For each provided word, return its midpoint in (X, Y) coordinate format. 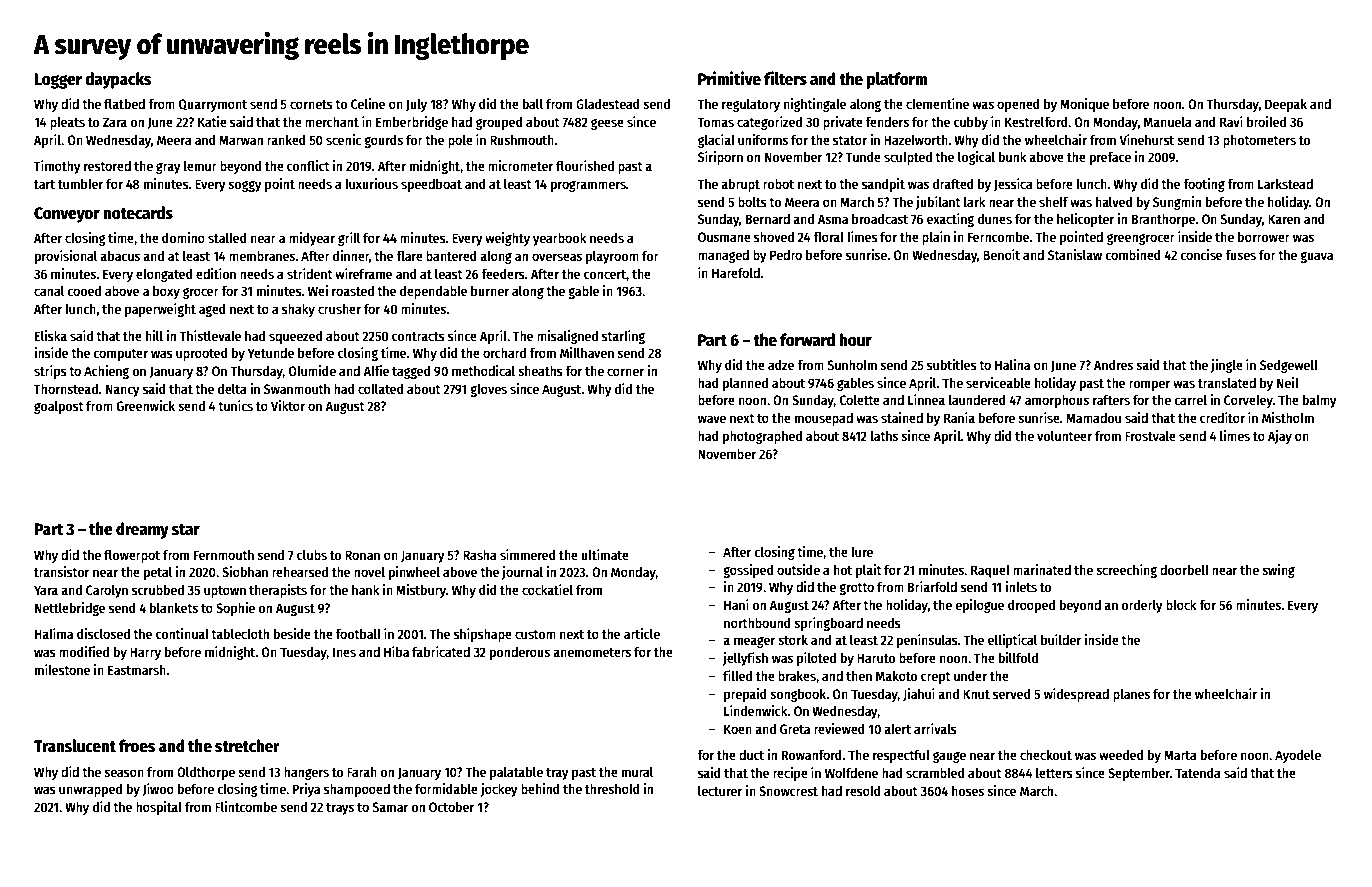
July (416, 105)
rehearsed (300, 571)
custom (535, 634)
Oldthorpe (206, 773)
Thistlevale (210, 335)
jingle (1227, 366)
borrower (1264, 236)
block (1181, 604)
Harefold (736, 272)
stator (850, 140)
